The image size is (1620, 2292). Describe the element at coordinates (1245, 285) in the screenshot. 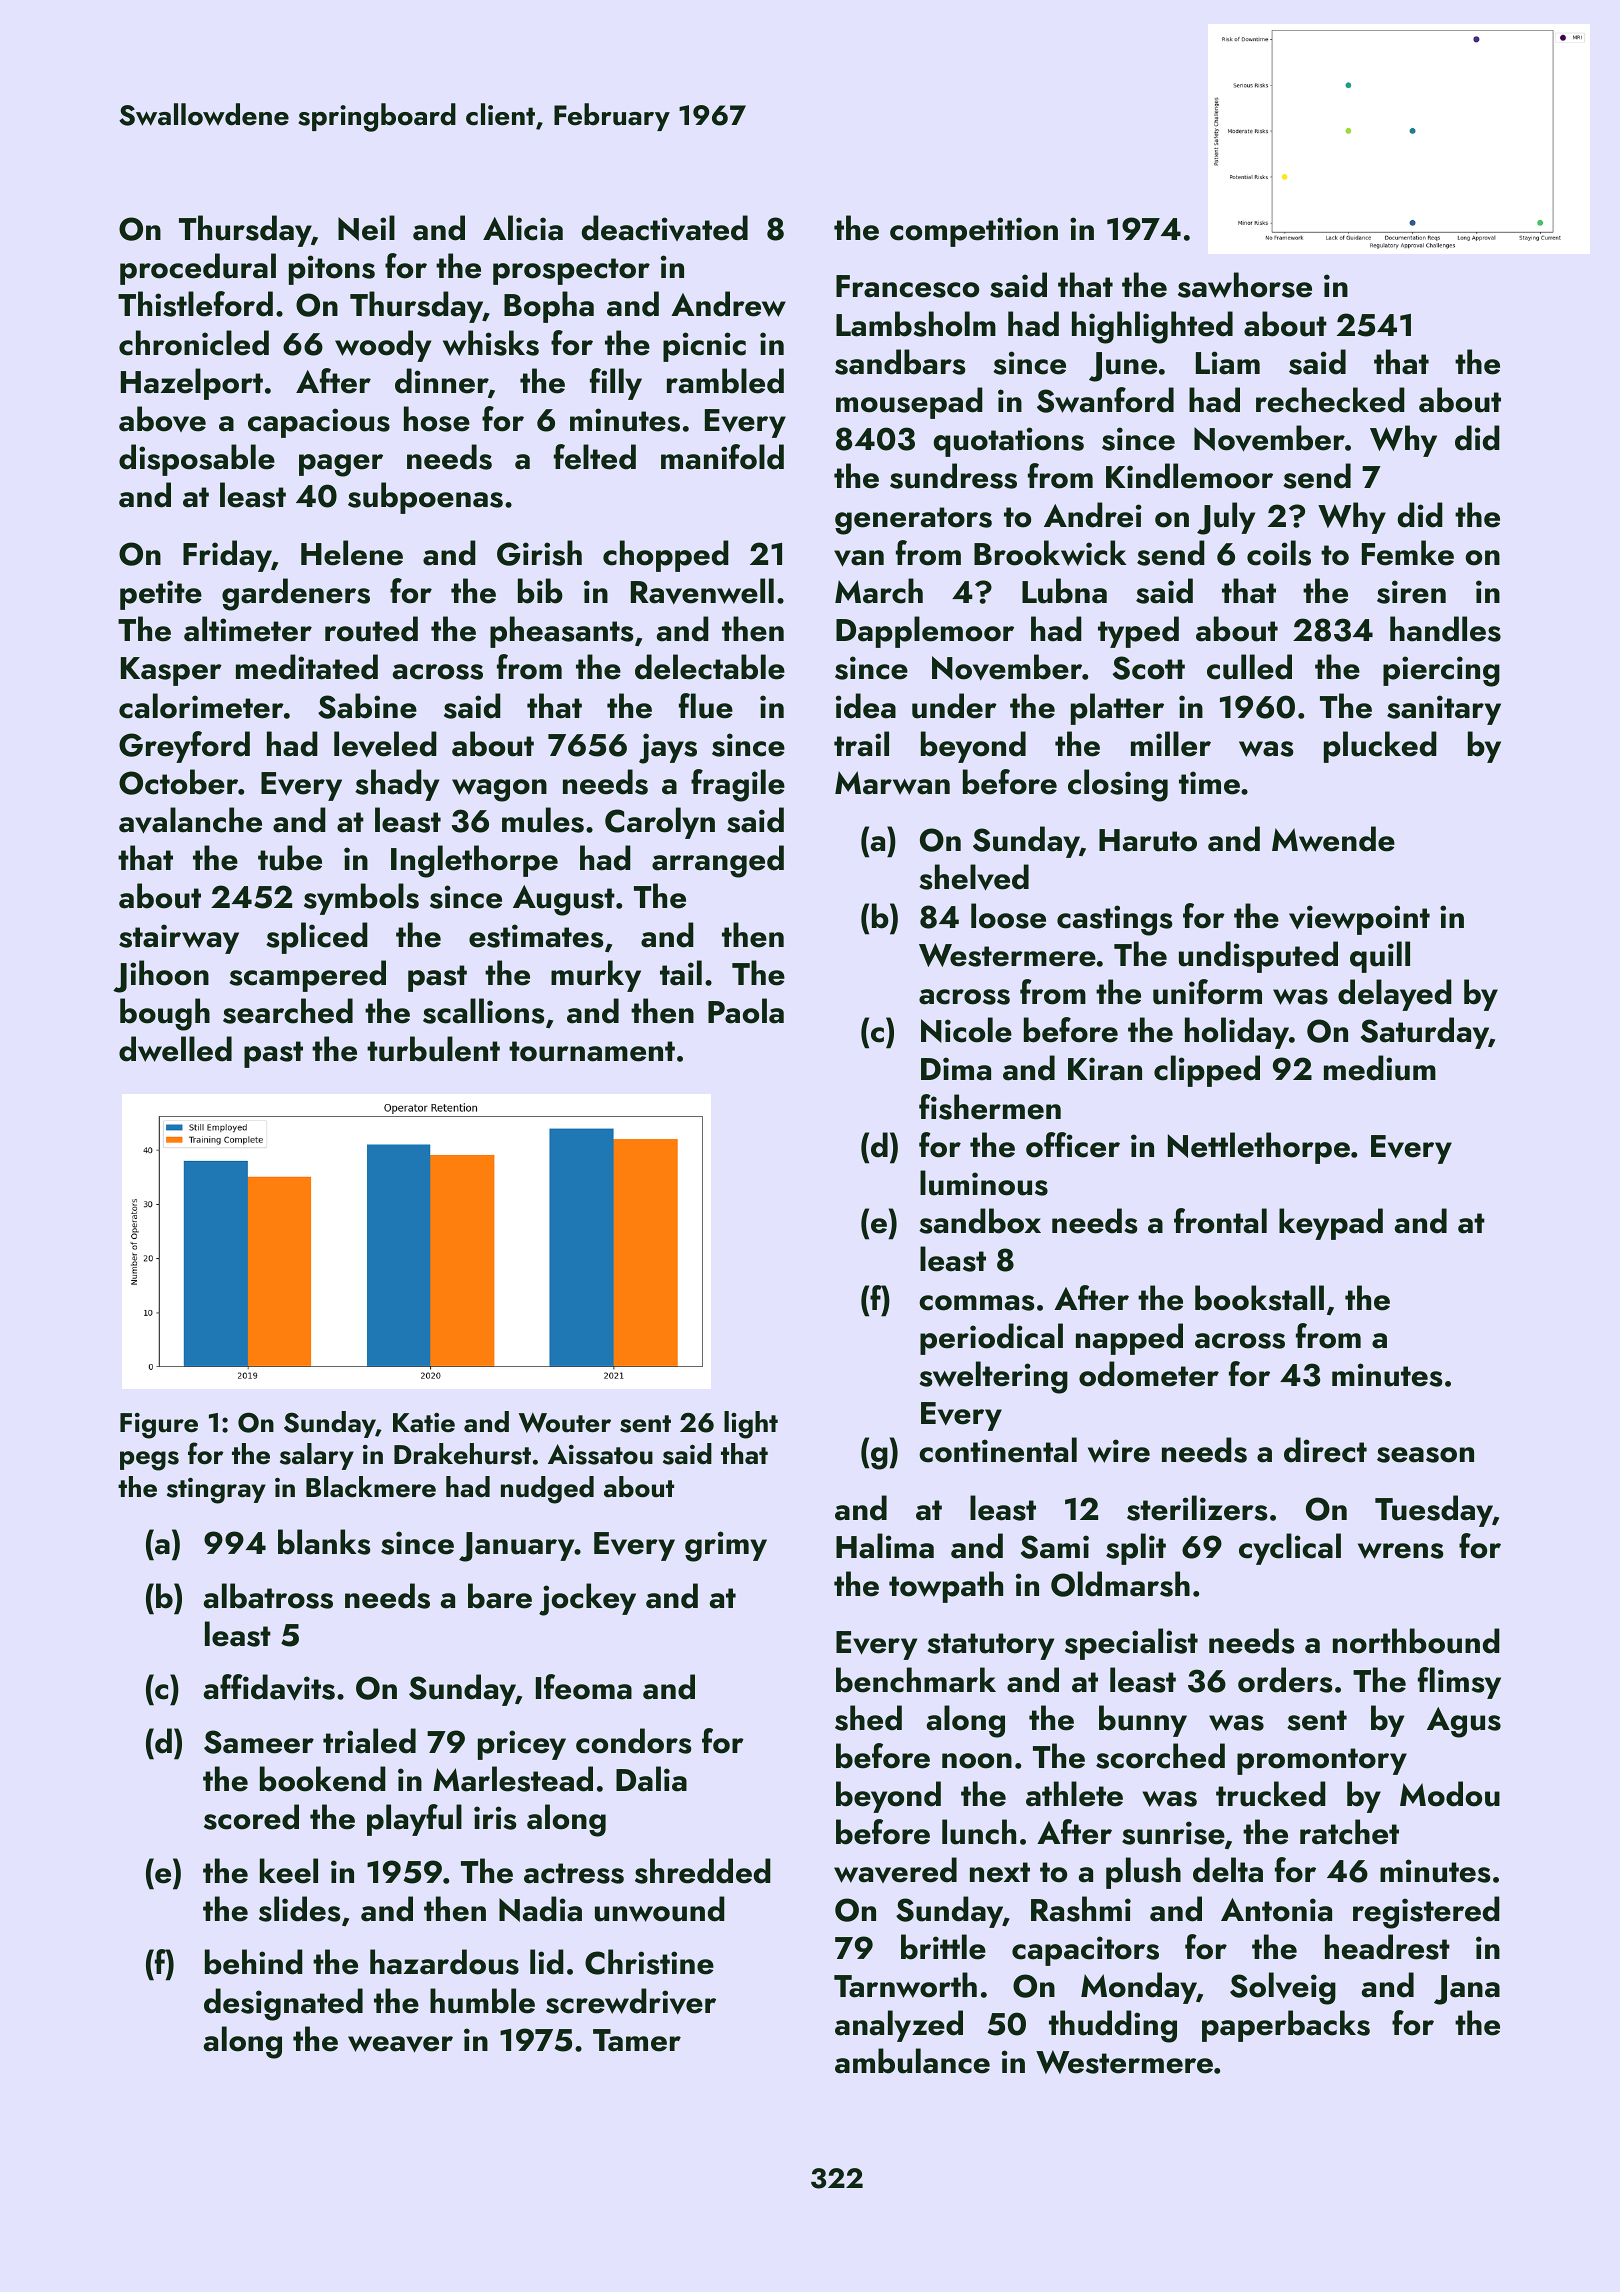

I see `sawhorse` at that location.
